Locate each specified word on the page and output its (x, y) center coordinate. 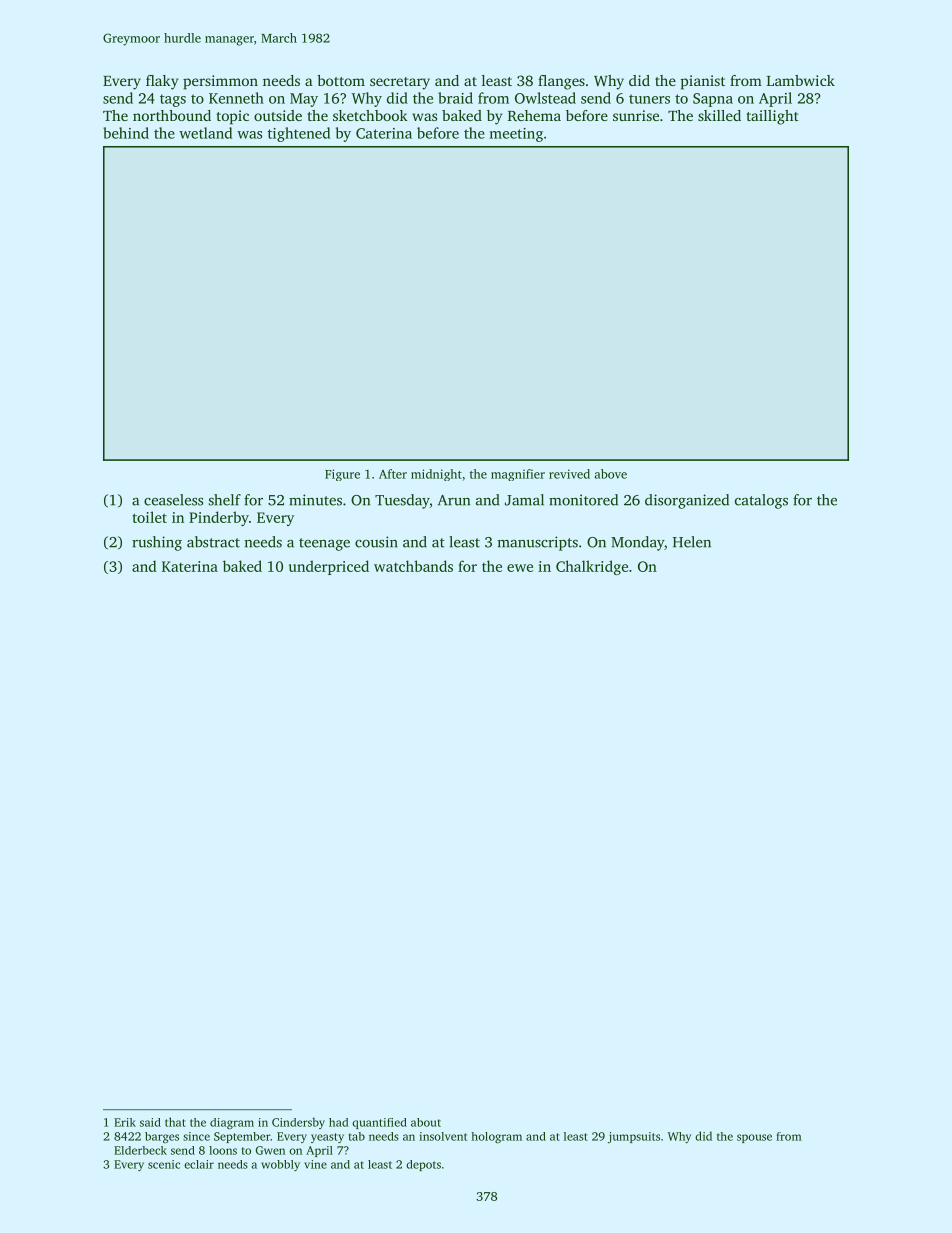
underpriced (329, 567)
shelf (225, 500)
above (611, 474)
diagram (232, 1124)
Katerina (190, 566)
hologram (497, 1137)
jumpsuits (634, 1137)
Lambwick (801, 80)
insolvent (443, 1136)
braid (455, 98)
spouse (754, 1138)
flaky (162, 82)
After (393, 474)
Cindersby (298, 1123)
